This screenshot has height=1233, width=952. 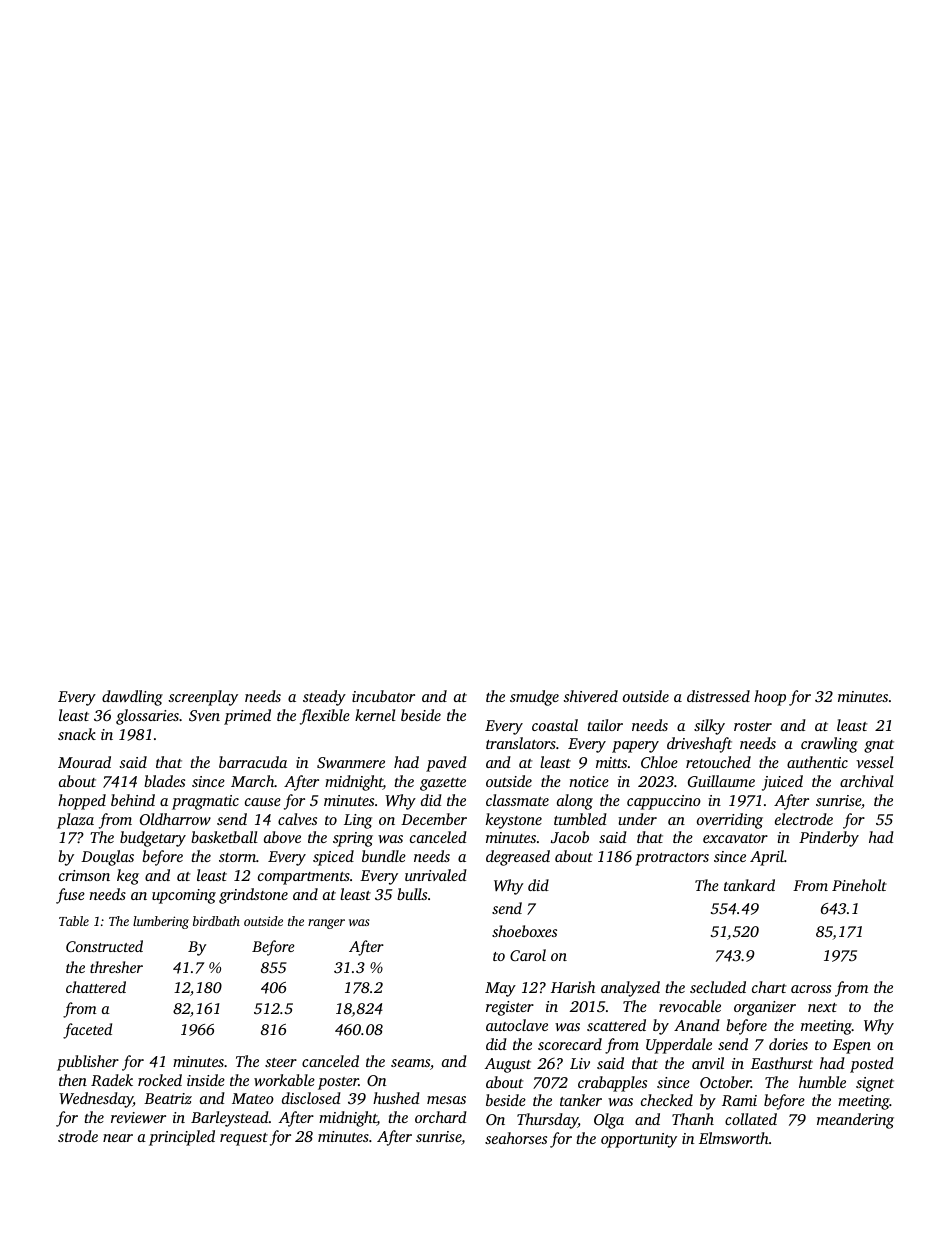 I want to click on above, so click(x=282, y=837).
